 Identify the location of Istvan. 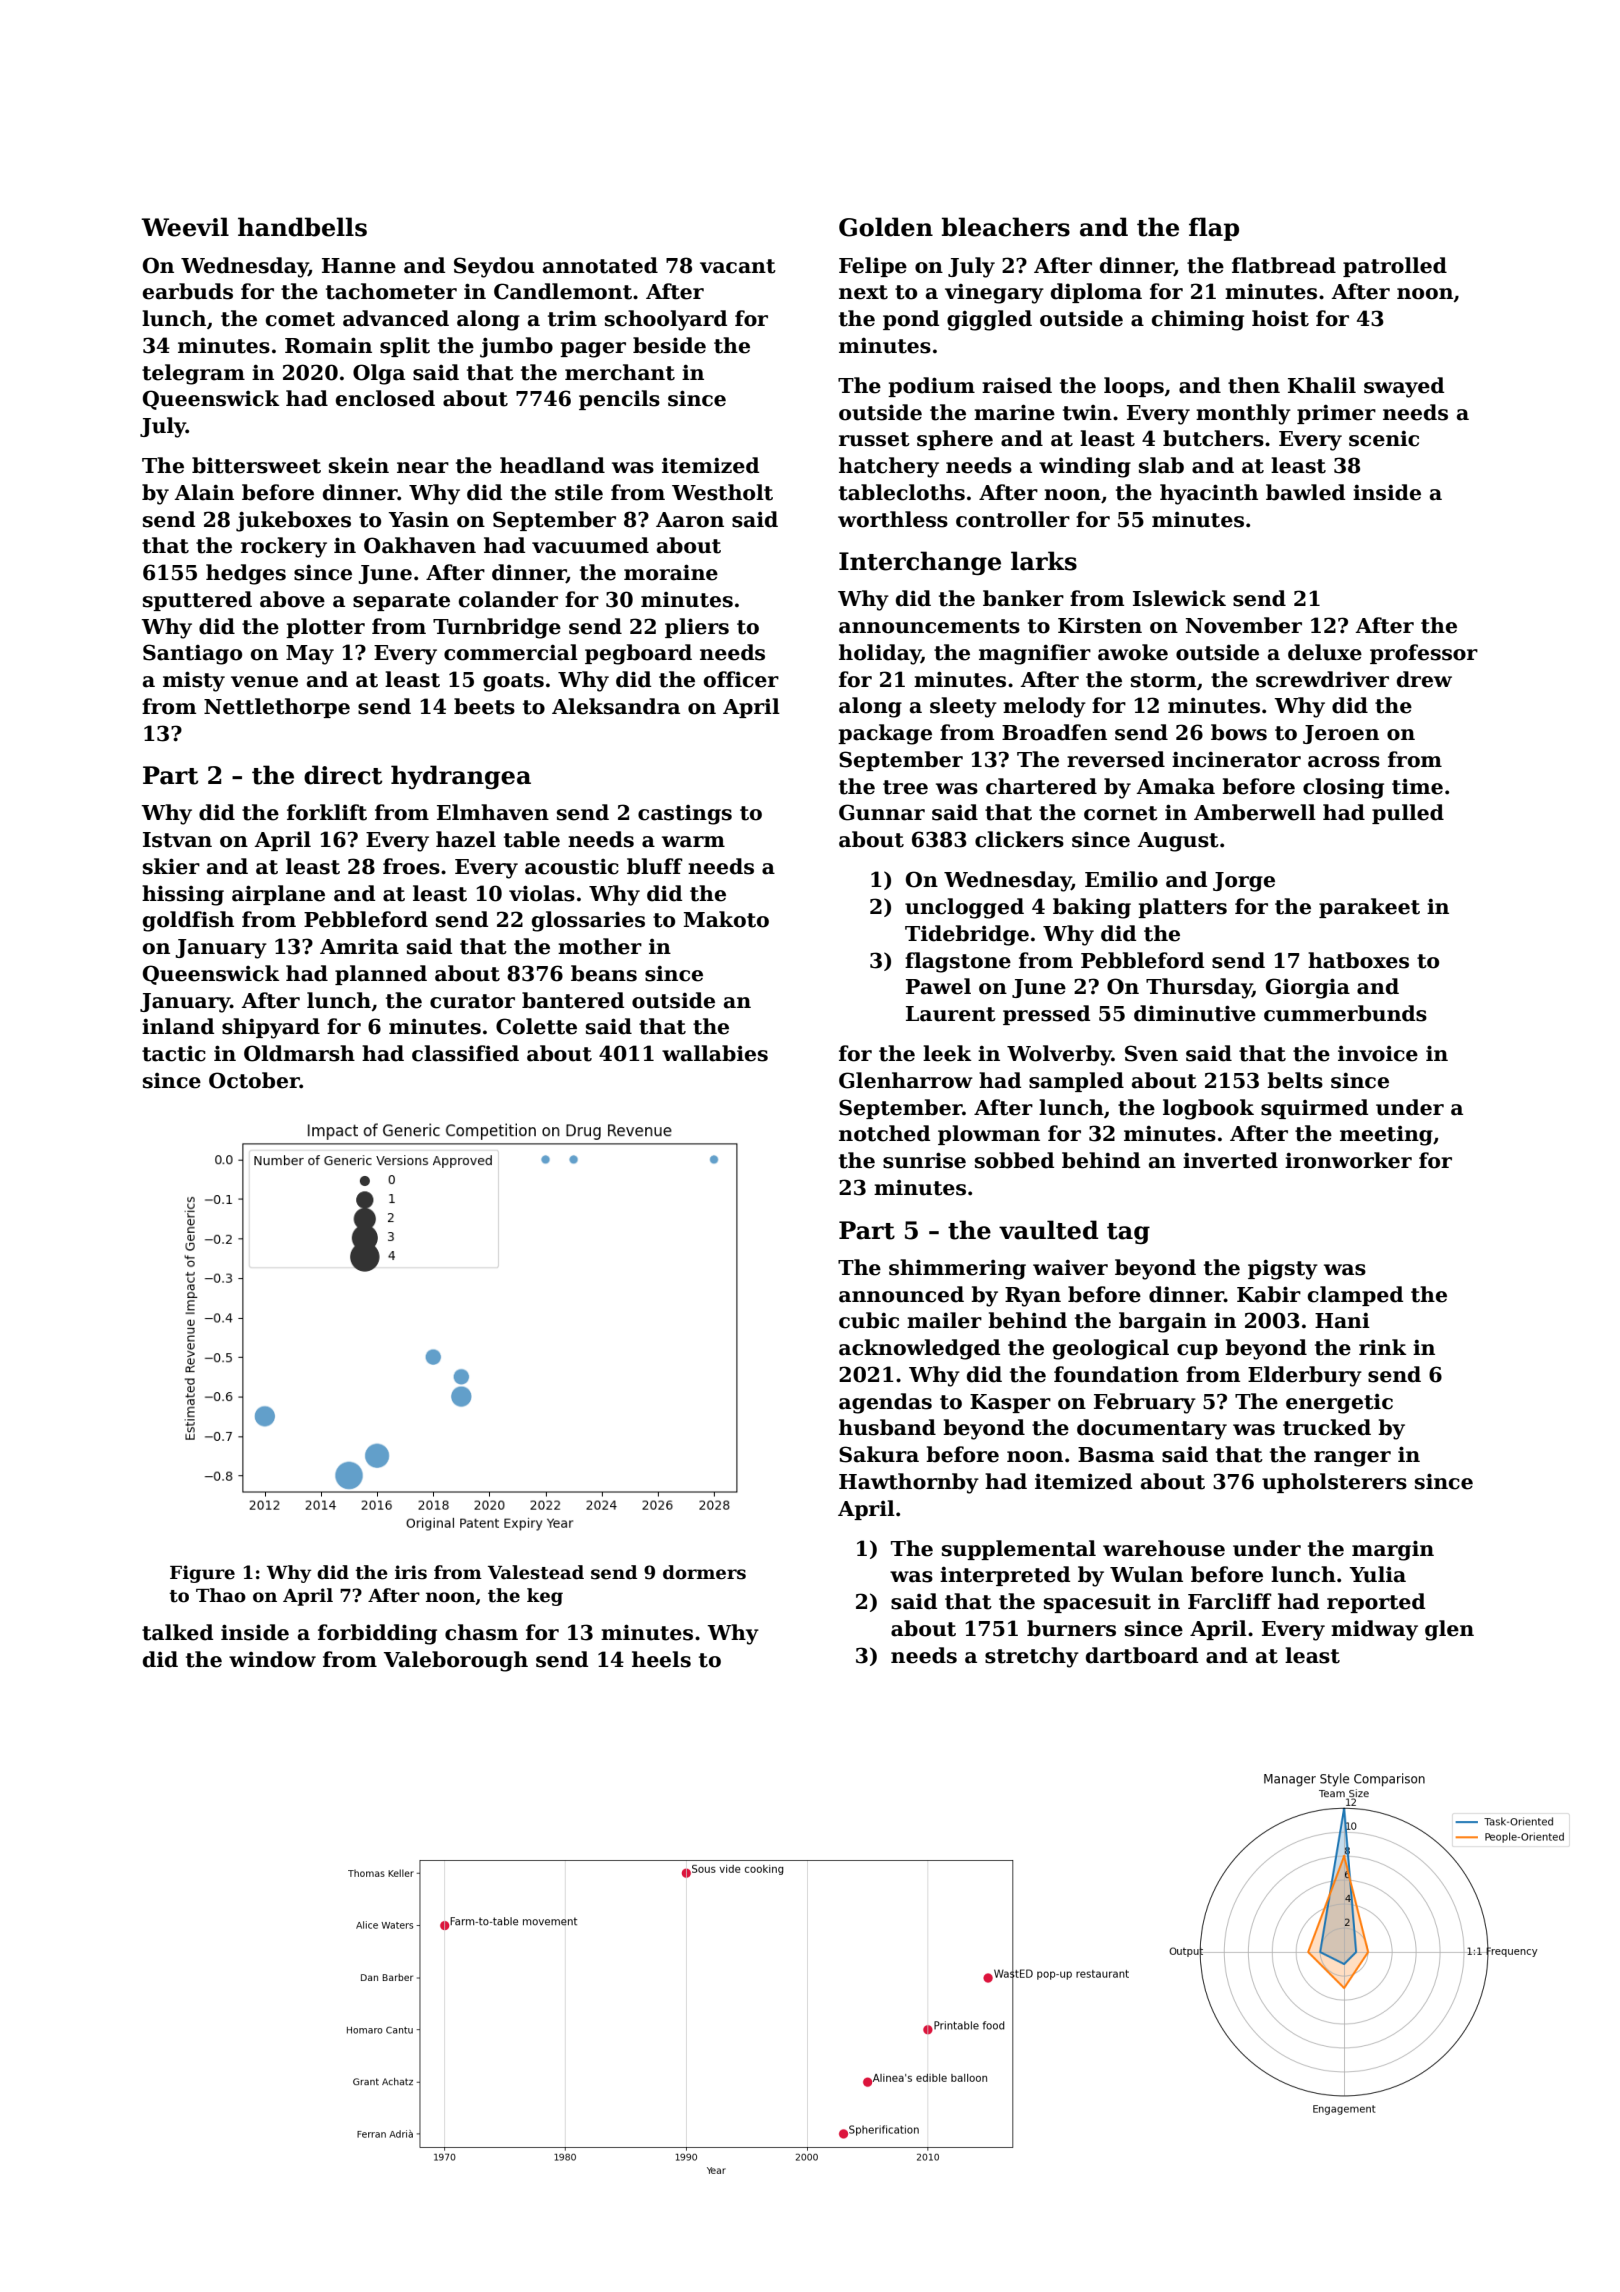
(177, 840).
